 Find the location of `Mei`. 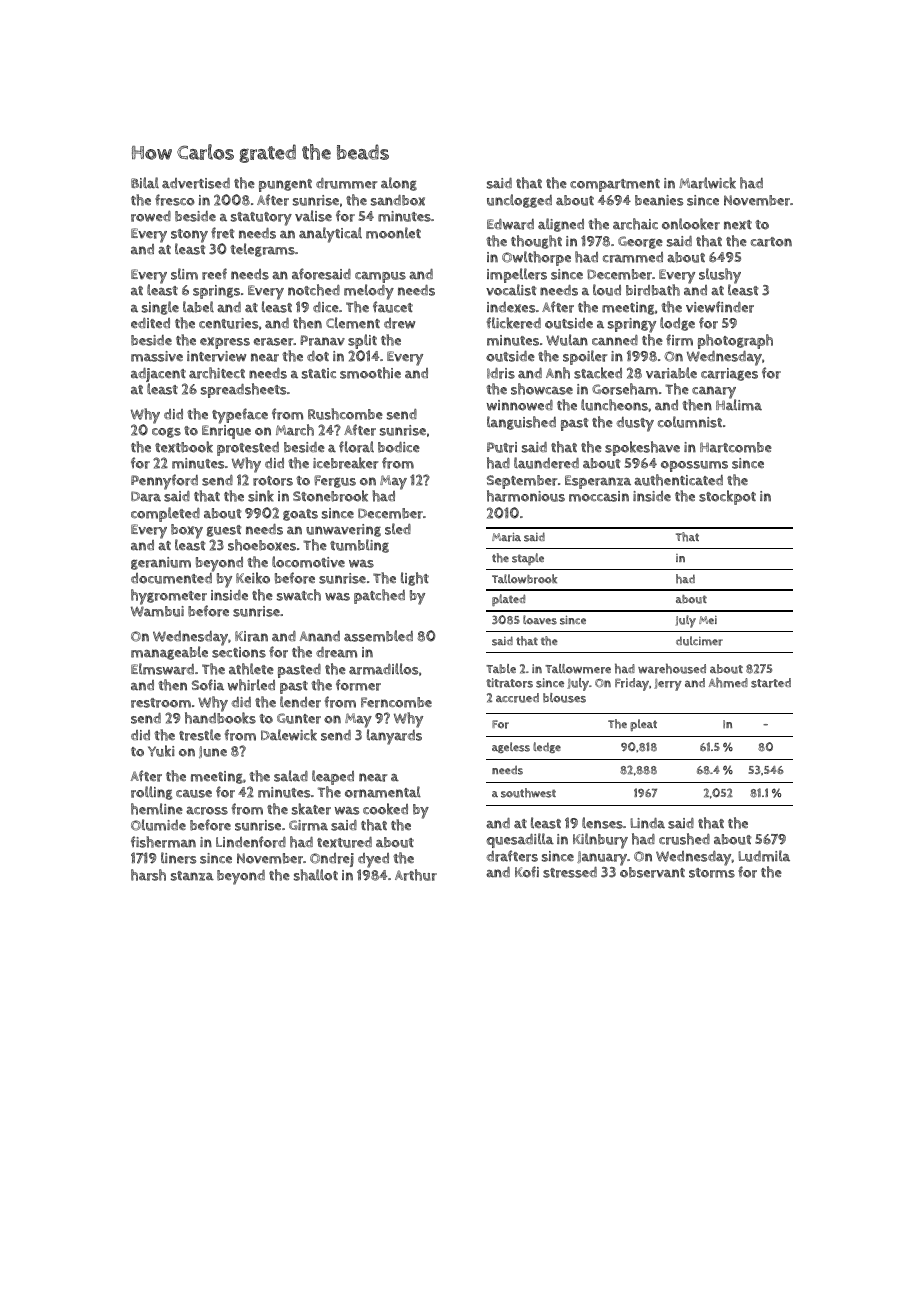

Mei is located at coordinates (708, 620).
